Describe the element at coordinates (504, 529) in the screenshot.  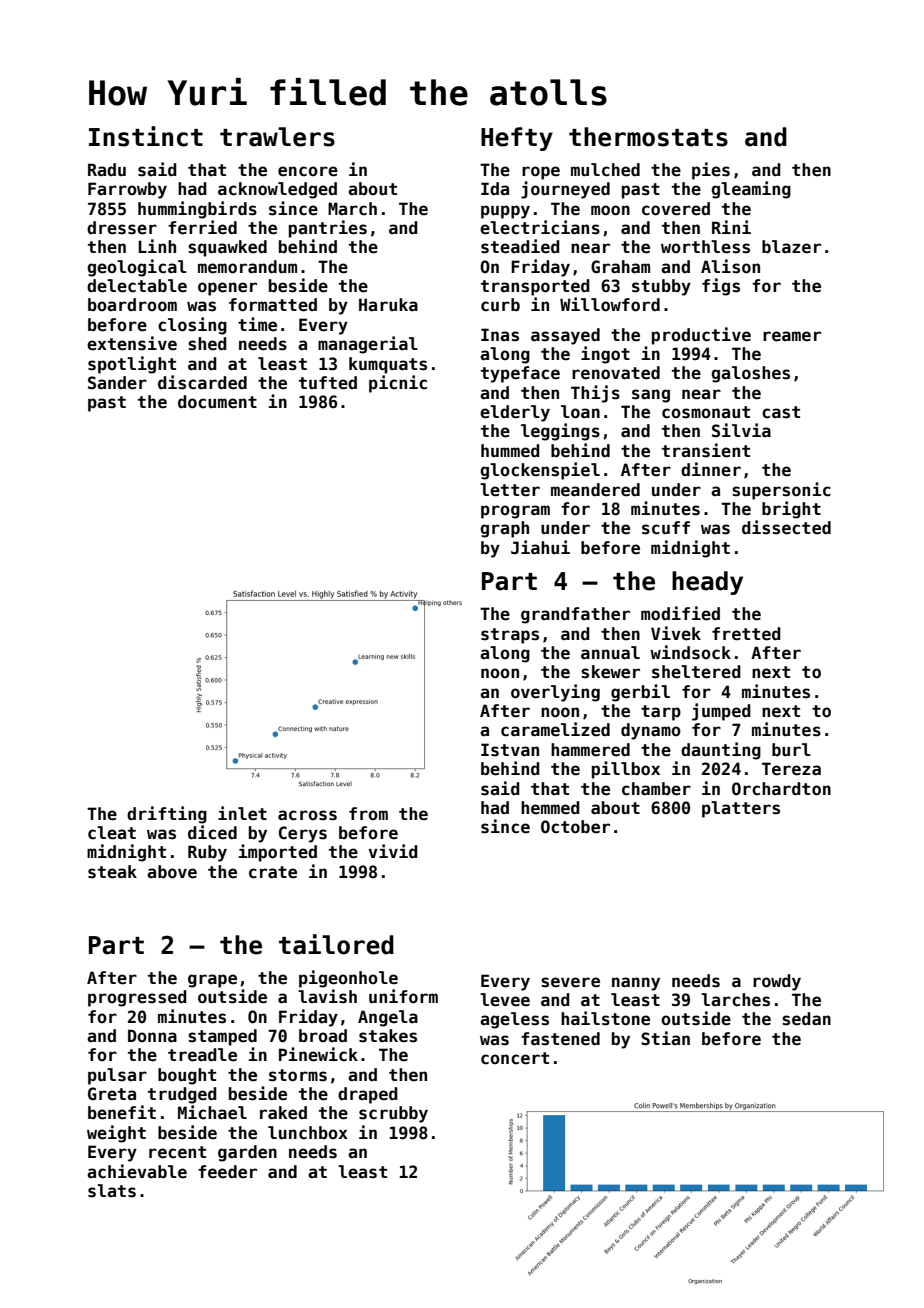
I see `graph` at that location.
